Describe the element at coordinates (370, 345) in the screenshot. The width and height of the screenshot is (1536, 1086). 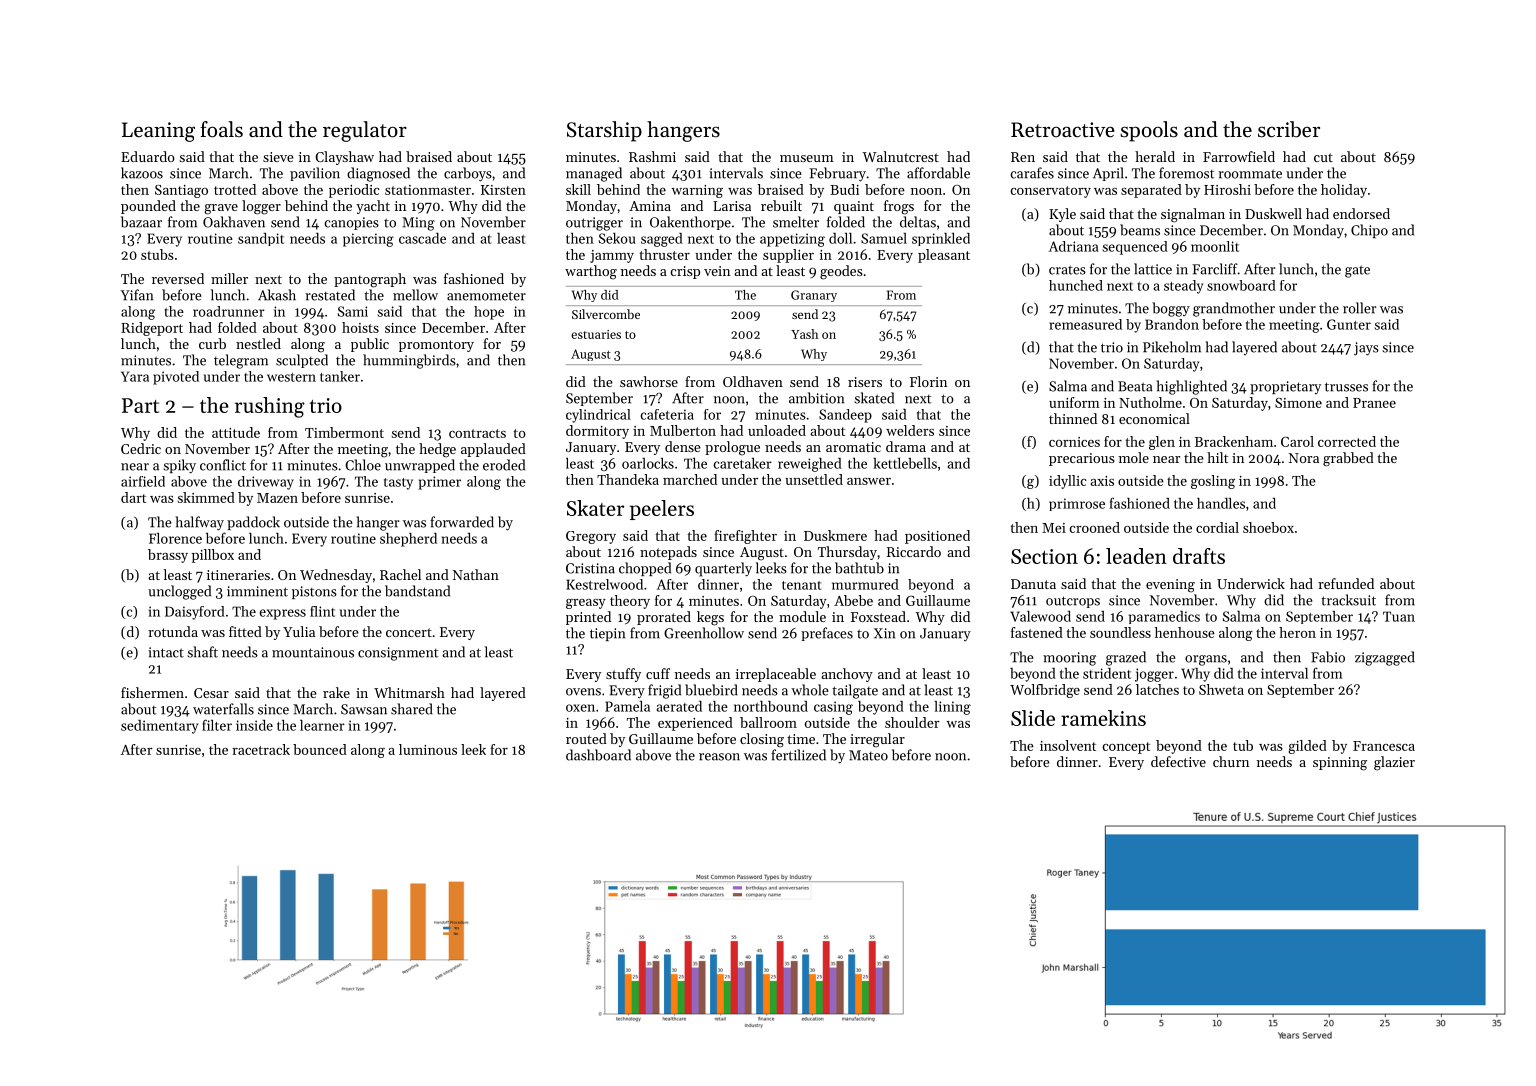
I see `public` at that location.
